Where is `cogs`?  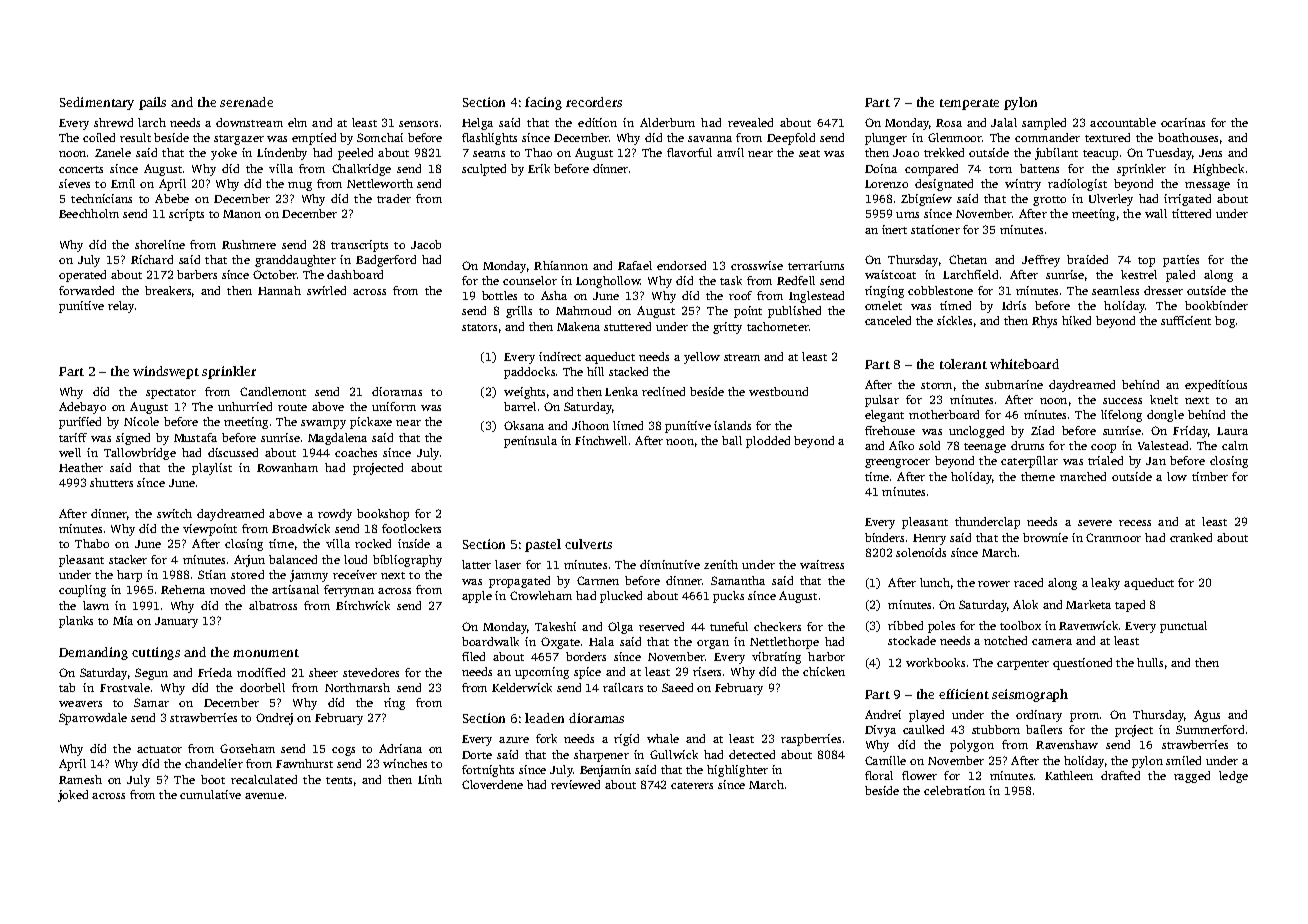 cogs is located at coordinates (343, 751).
